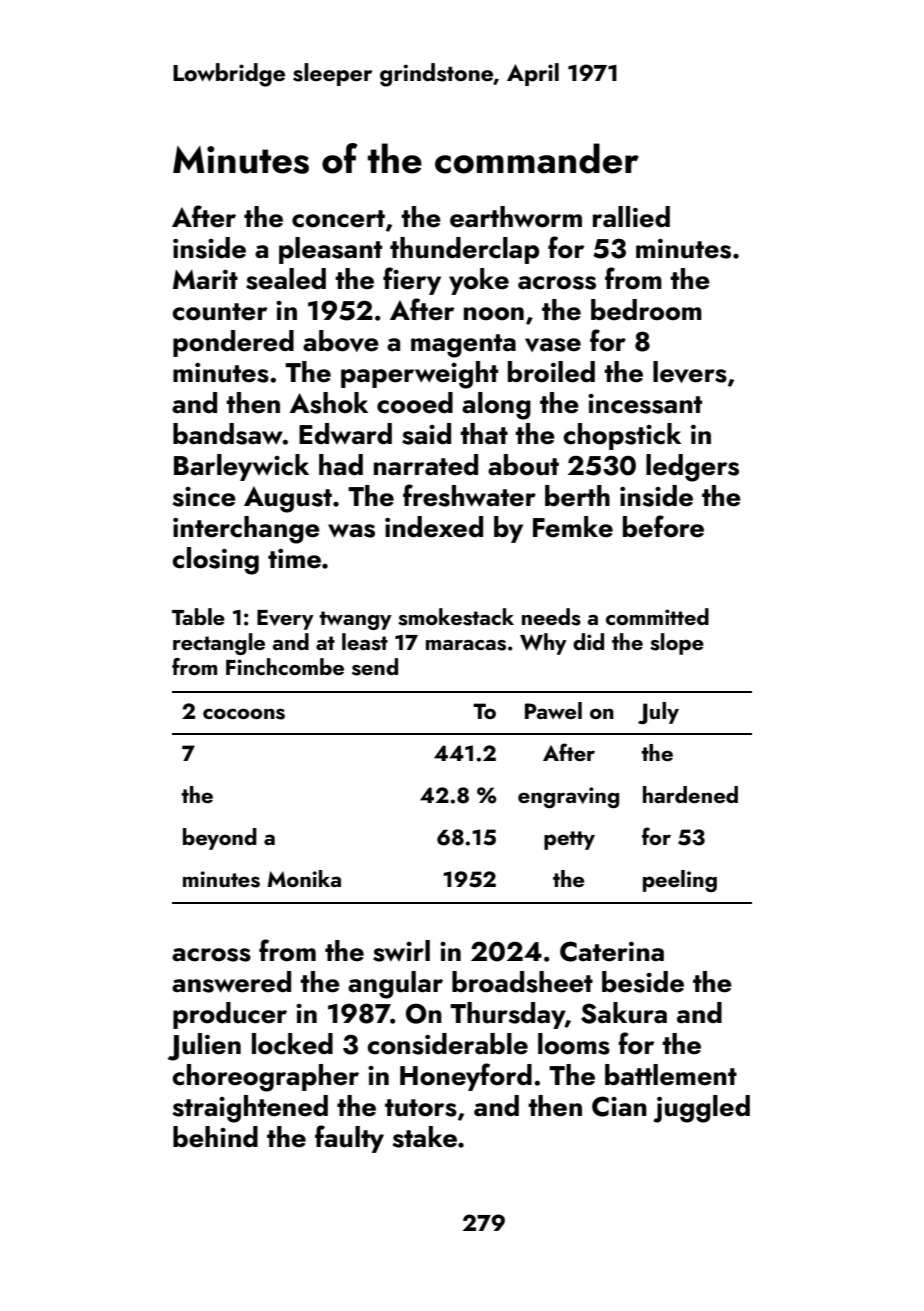 The height and width of the screenshot is (1311, 924). I want to click on Every, so click(285, 620).
